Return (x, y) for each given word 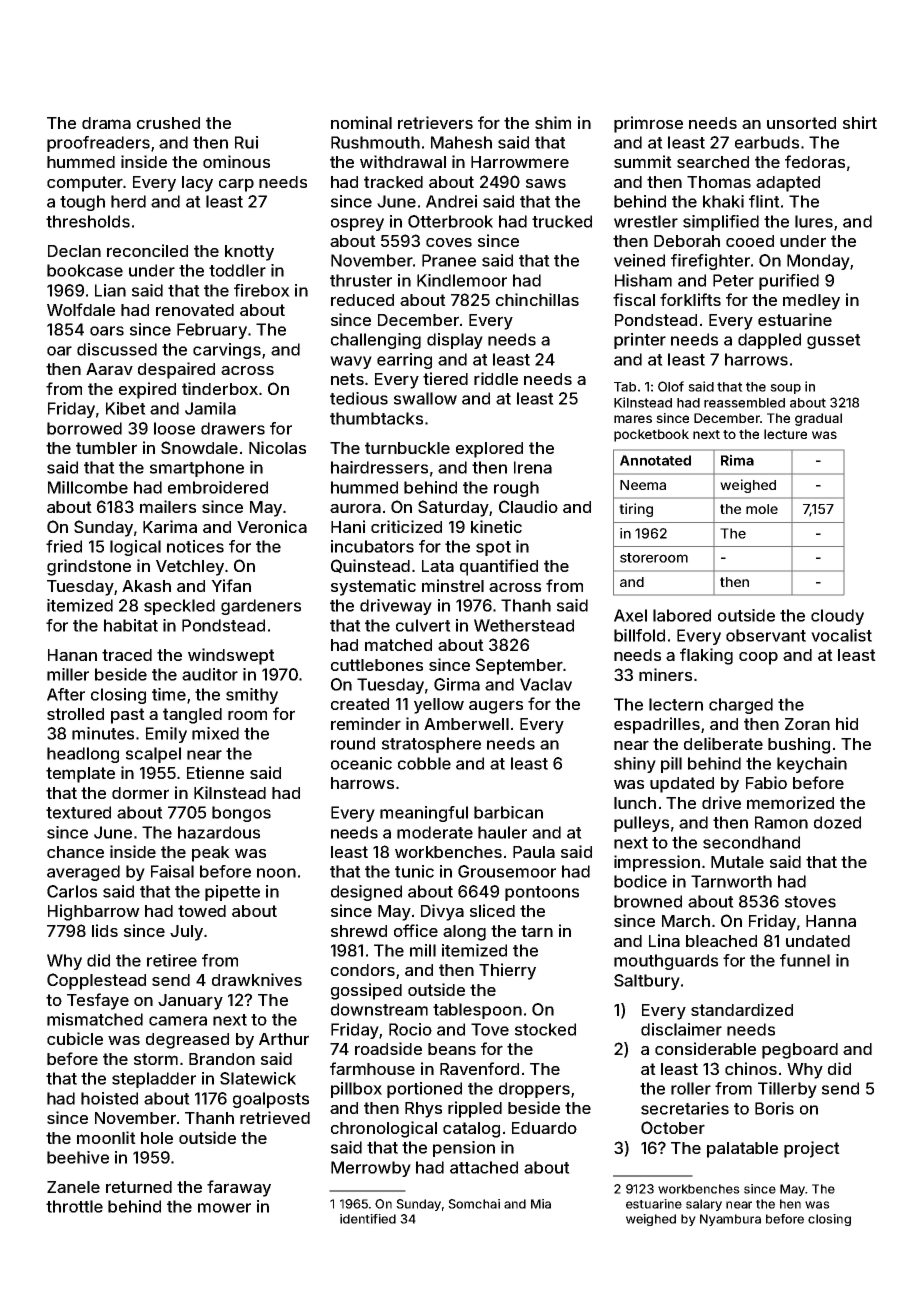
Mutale (737, 862)
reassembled (744, 403)
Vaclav (546, 684)
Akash (146, 586)
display (455, 341)
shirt (860, 122)
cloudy (837, 617)
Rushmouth (375, 142)
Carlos (72, 891)
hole (157, 1138)
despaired (176, 370)
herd (128, 201)
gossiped (366, 991)
